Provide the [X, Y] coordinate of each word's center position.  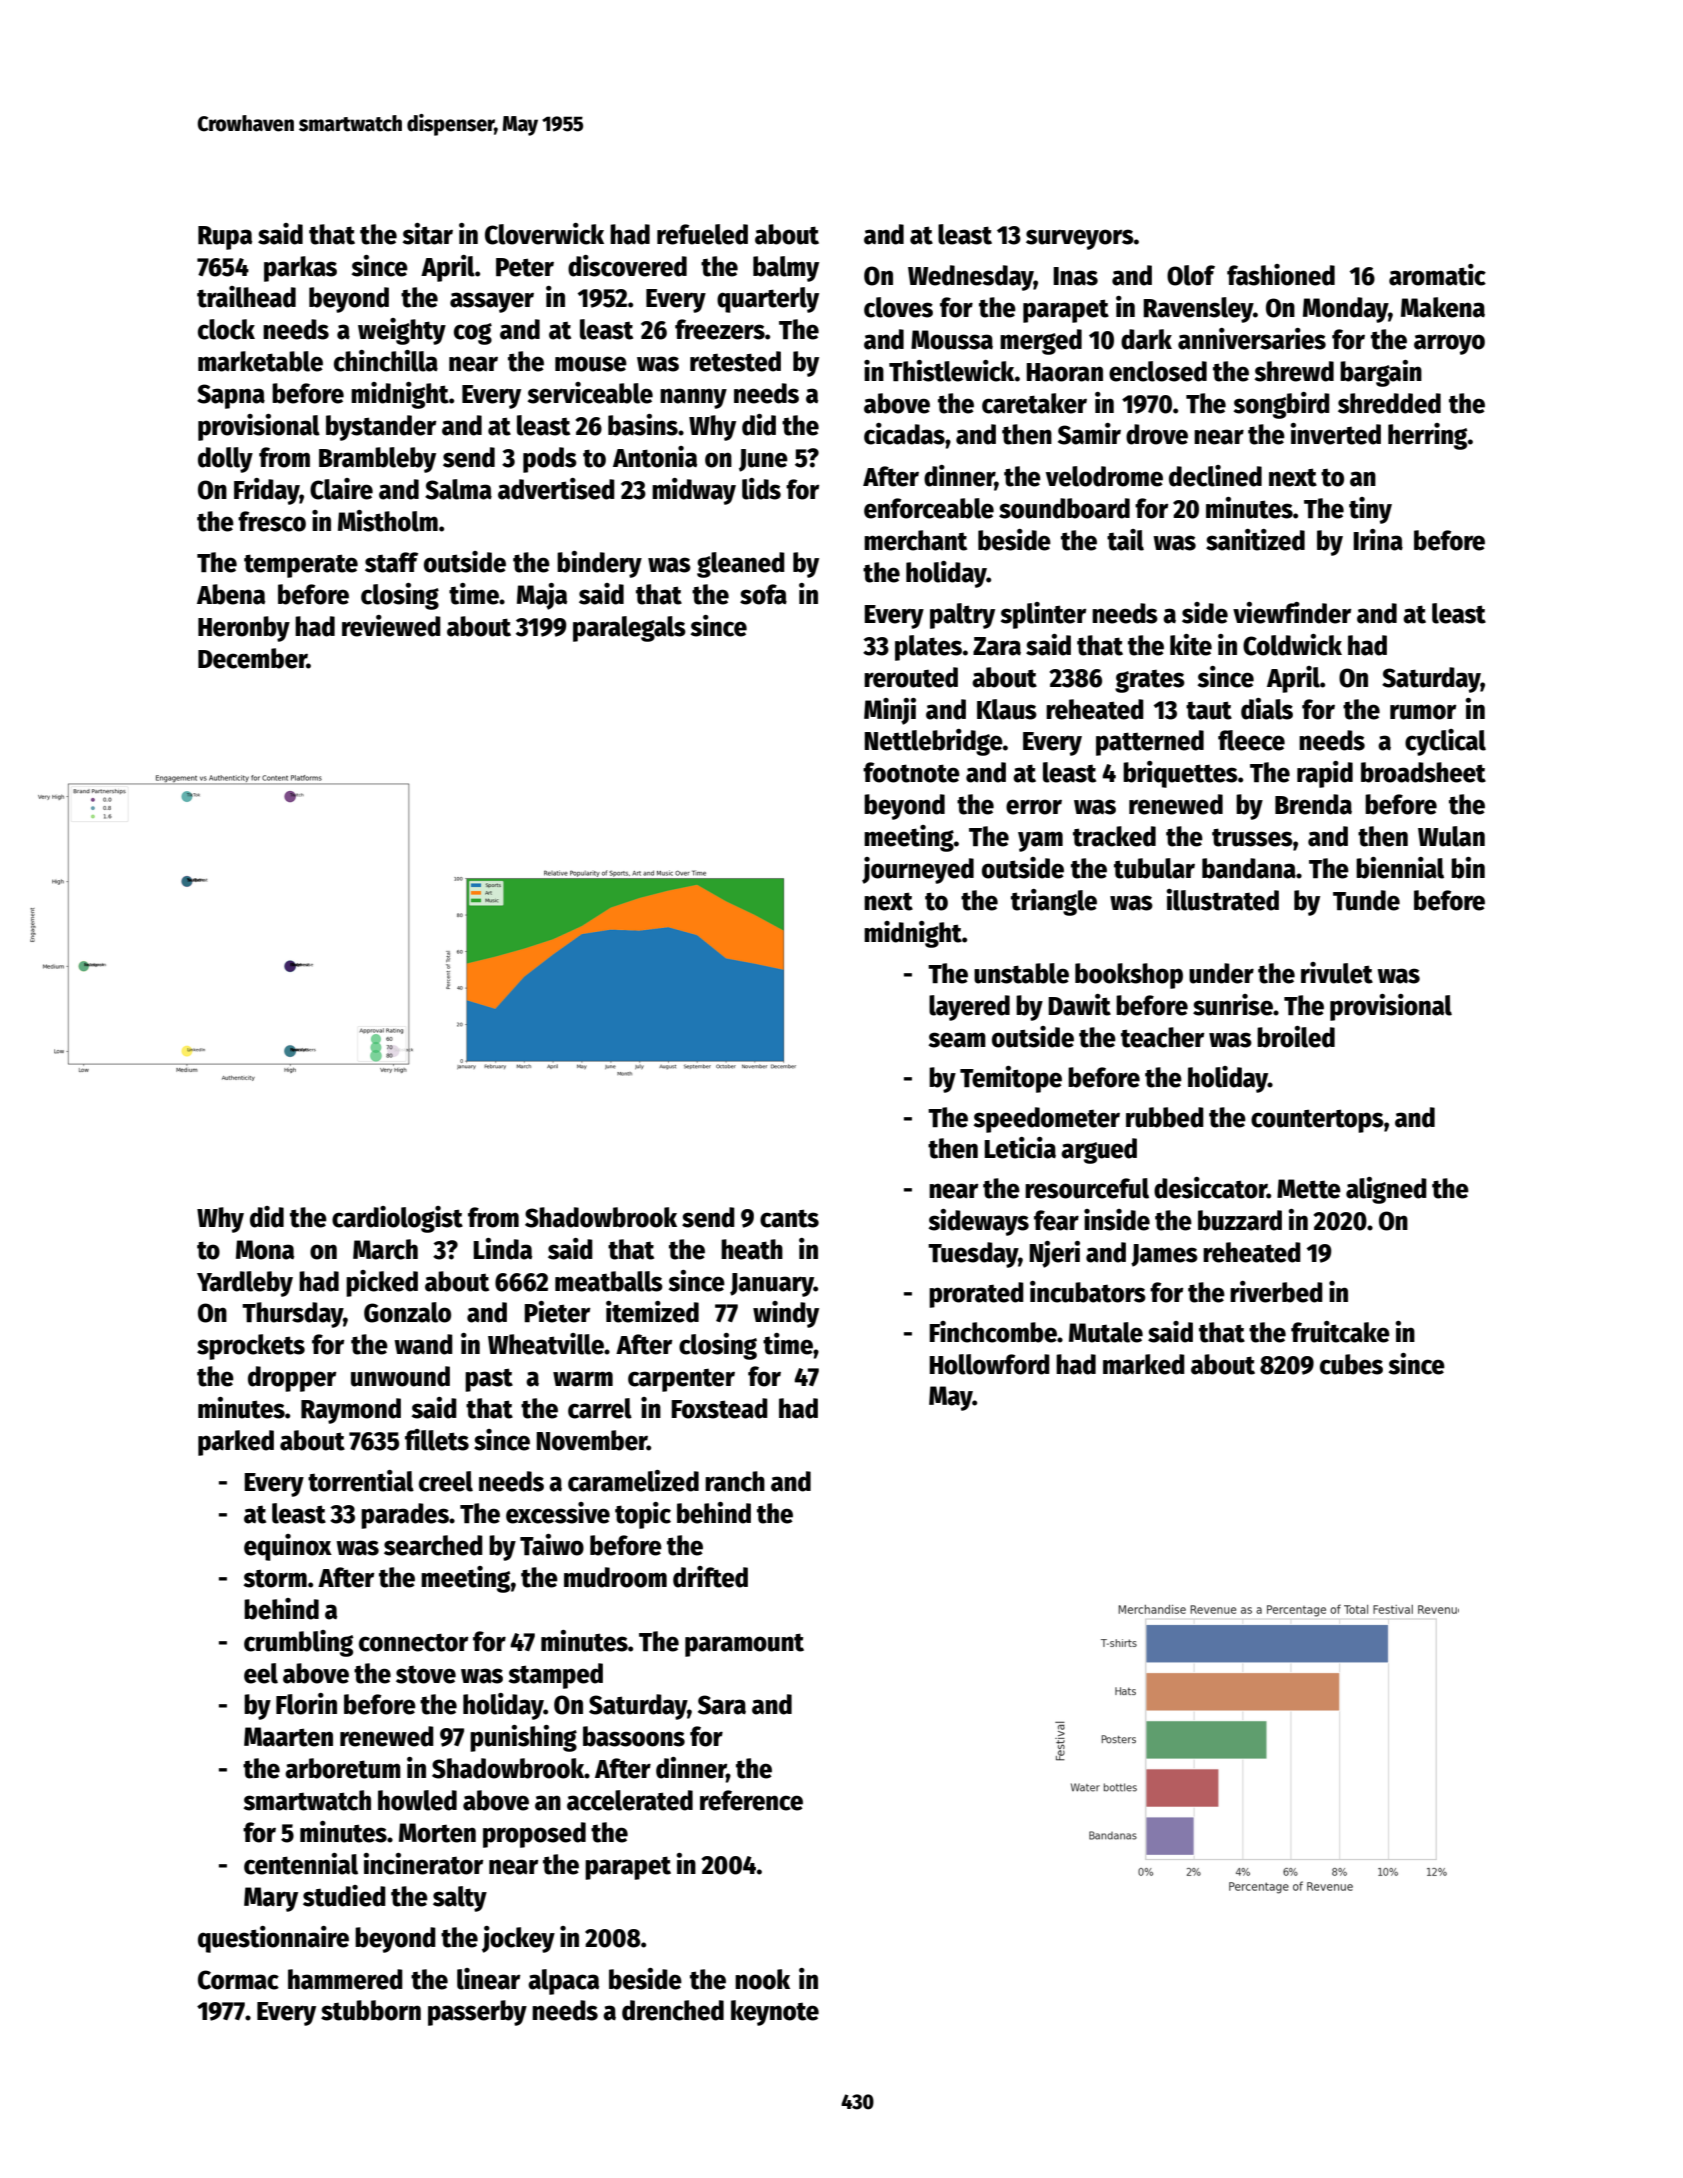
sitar [428, 234]
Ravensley [1198, 310]
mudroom [615, 1577]
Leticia [1020, 1148]
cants [789, 1218]
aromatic [1437, 275]
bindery [599, 564]
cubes [1351, 1364]
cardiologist [397, 1219]
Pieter [557, 1312]
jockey [518, 1939]
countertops [1317, 1121]
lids [761, 489]
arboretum [343, 1768]
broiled [1296, 1037]
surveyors [1080, 239]
